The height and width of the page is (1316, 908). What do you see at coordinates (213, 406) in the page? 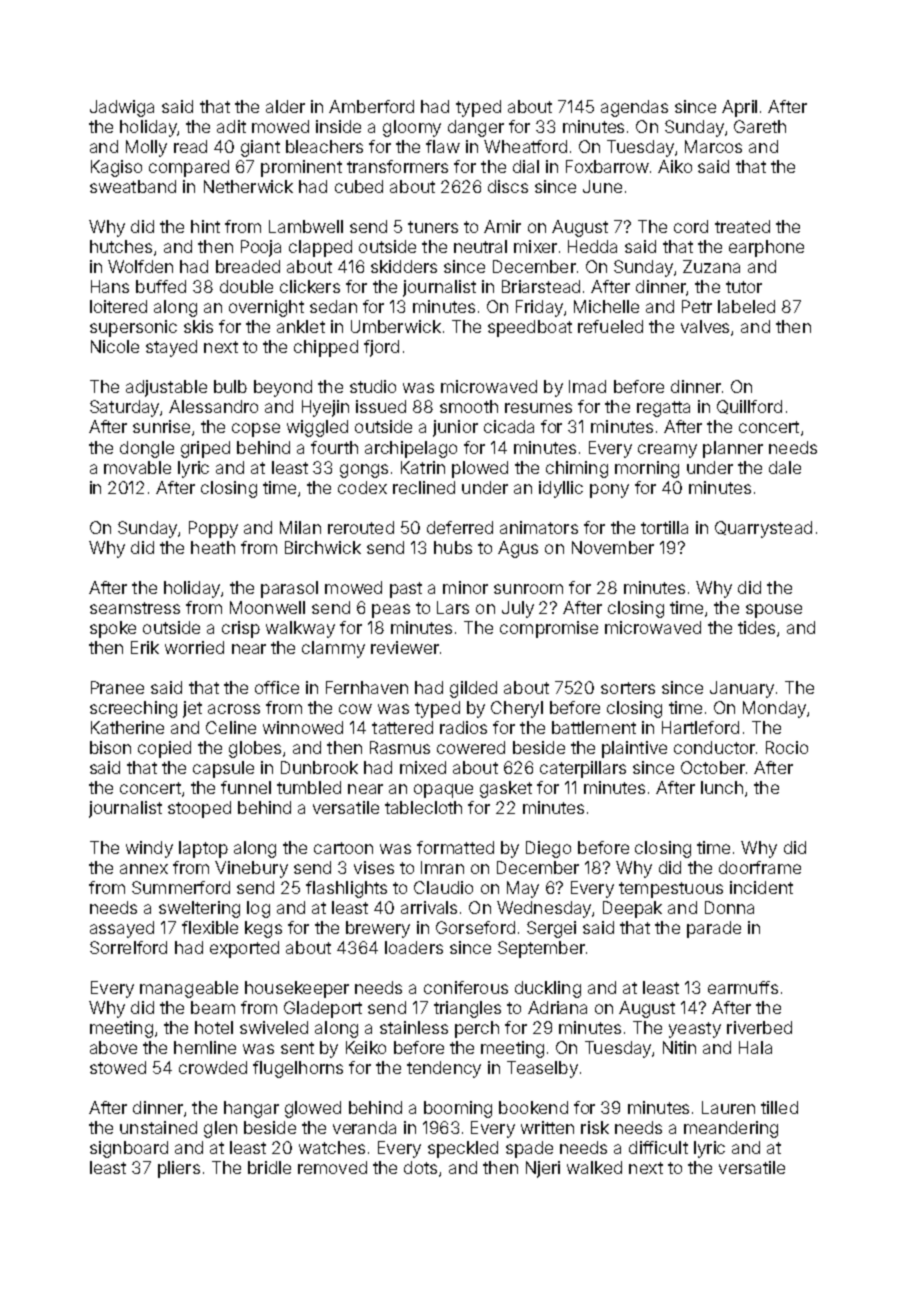
I see `Alessandro` at bounding box center [213, 406].
